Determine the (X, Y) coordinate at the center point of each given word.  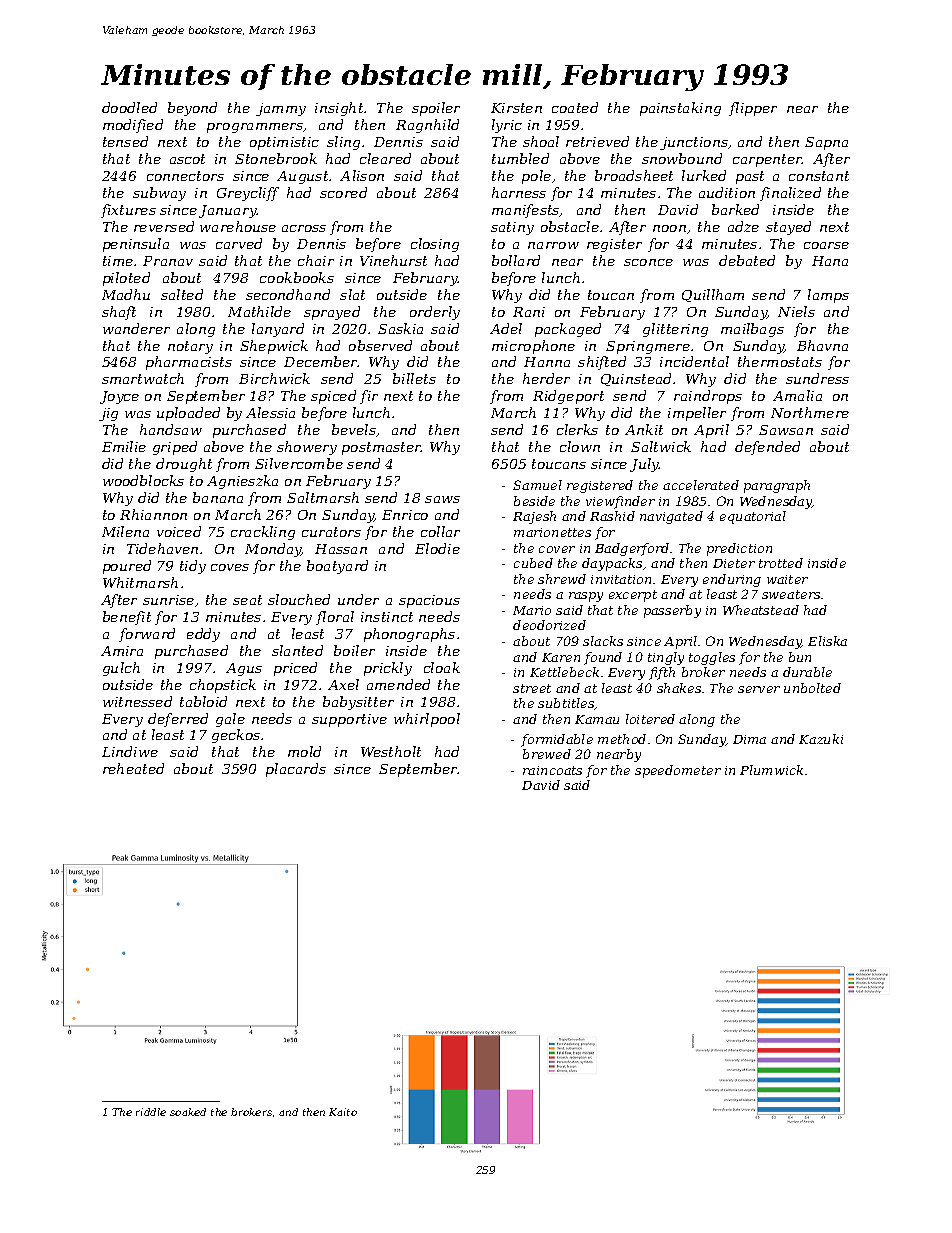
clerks (577, 429)
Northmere (810, 412)
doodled (129, 107)
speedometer (678, 771)
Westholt (391, 751)
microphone (533, 347)
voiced (179, 531)
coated (575, 107)
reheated (133, 768)
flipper (753, 109)
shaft (119, 313)
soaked (188, 1112)
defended (767, 448)
